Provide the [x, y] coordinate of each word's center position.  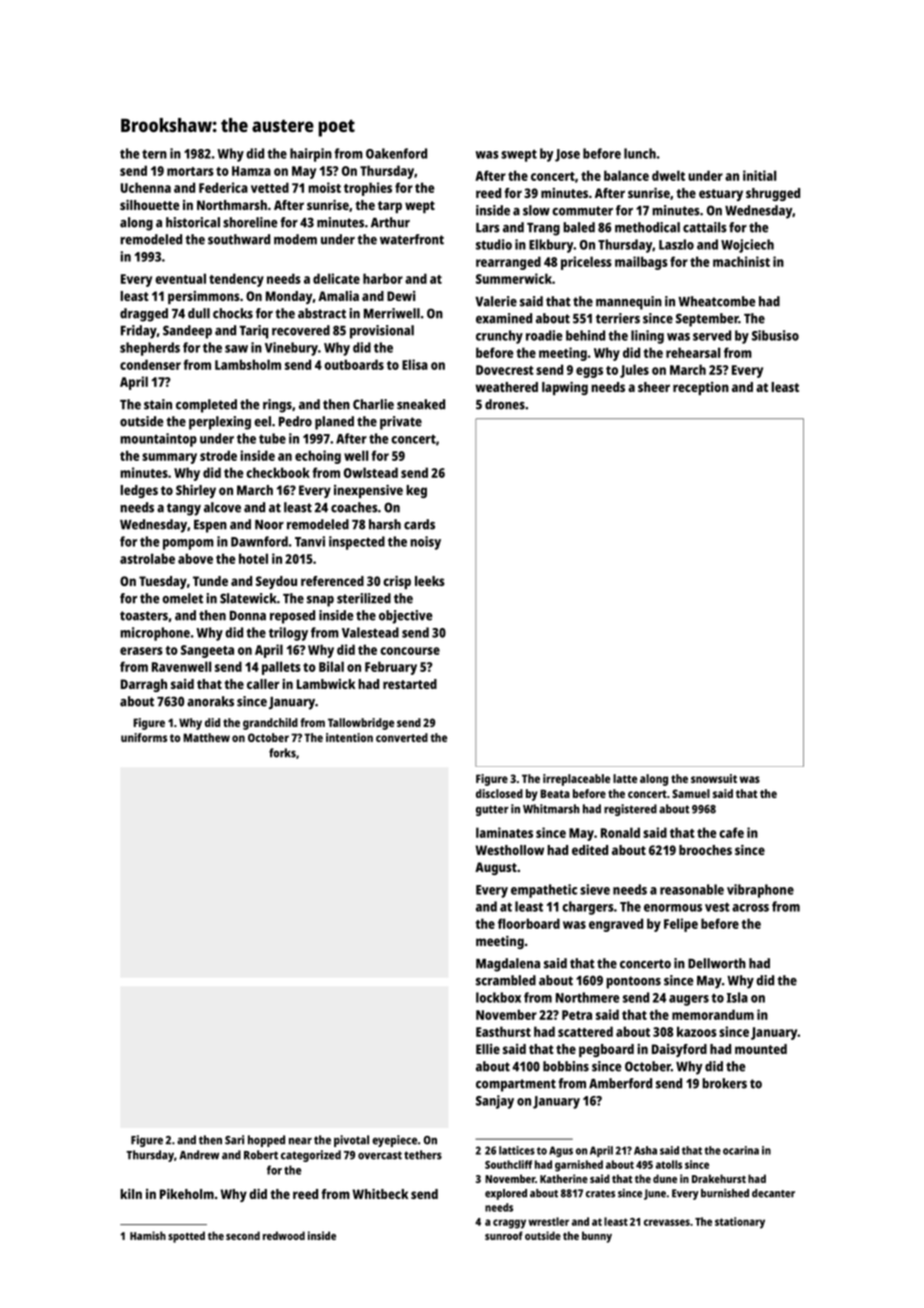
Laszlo [676, 244]
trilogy [288, 634]
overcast [380, 1155]
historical [193, 222]
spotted [186, 1237]
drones [505, 404]
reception [701, 388]
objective [406, 617]
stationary [740, 1223]
